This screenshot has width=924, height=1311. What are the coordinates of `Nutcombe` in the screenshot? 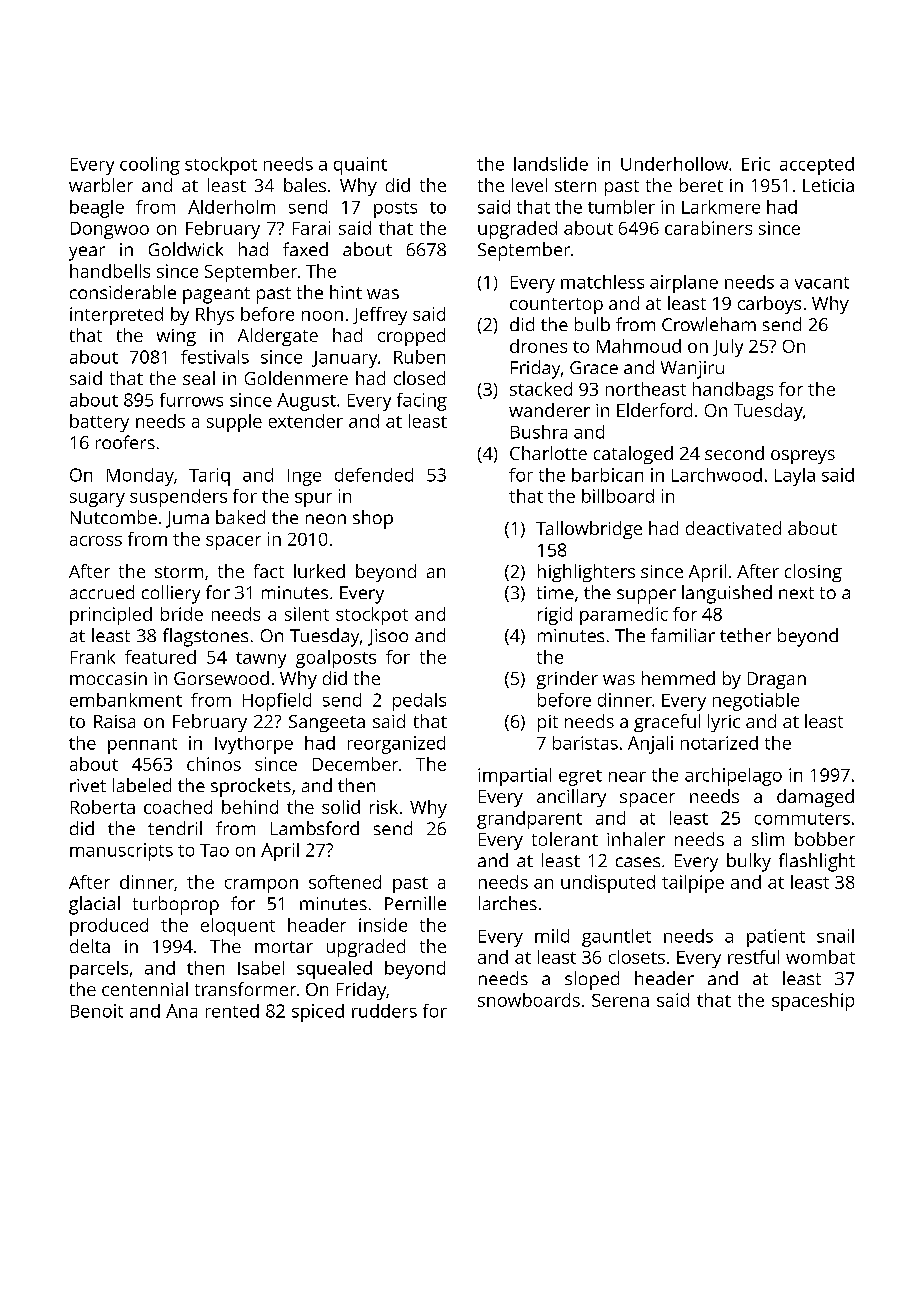 It's located at (114, 517).
